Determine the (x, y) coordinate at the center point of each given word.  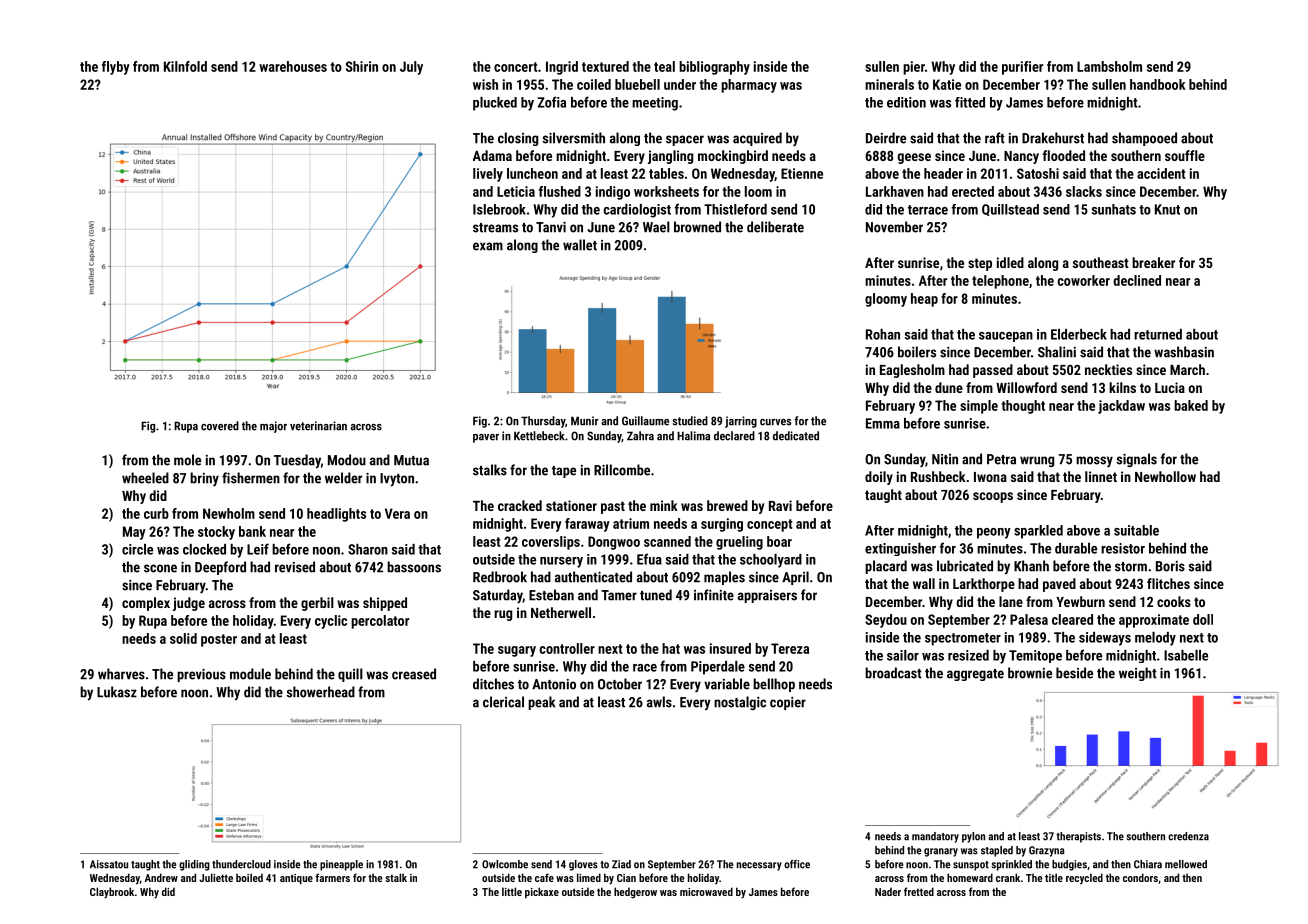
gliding (194, 865)
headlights (336, 515)
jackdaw (1121, 407)
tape (564, 472)
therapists (1079, 837)
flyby (116, 68)
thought (1023, 407)
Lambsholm (1109, 66)
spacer (685, 140)
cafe (544, 877)
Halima (693, 436)
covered (220, 426)
